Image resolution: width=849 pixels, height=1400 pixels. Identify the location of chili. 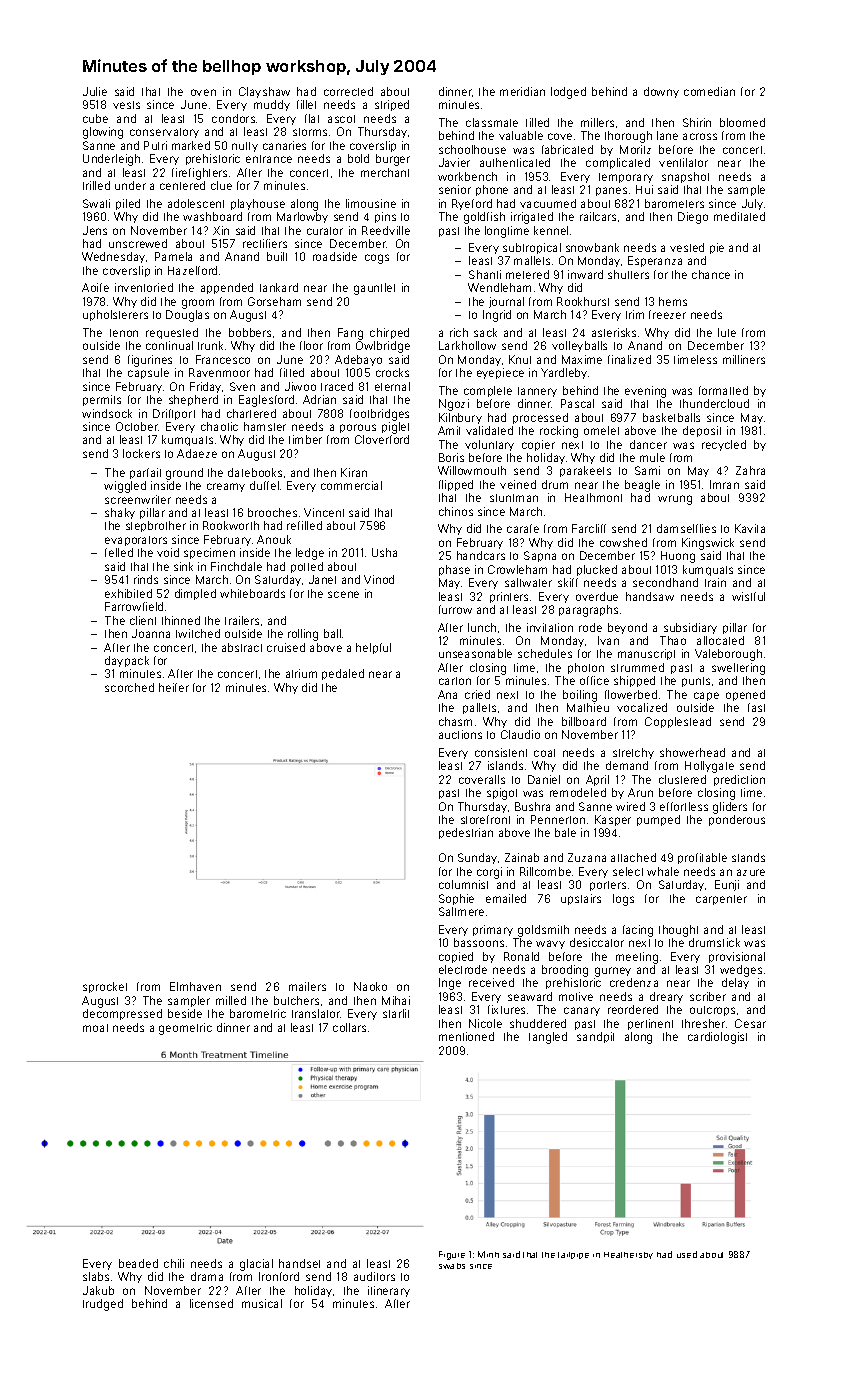
(174, 1263).
